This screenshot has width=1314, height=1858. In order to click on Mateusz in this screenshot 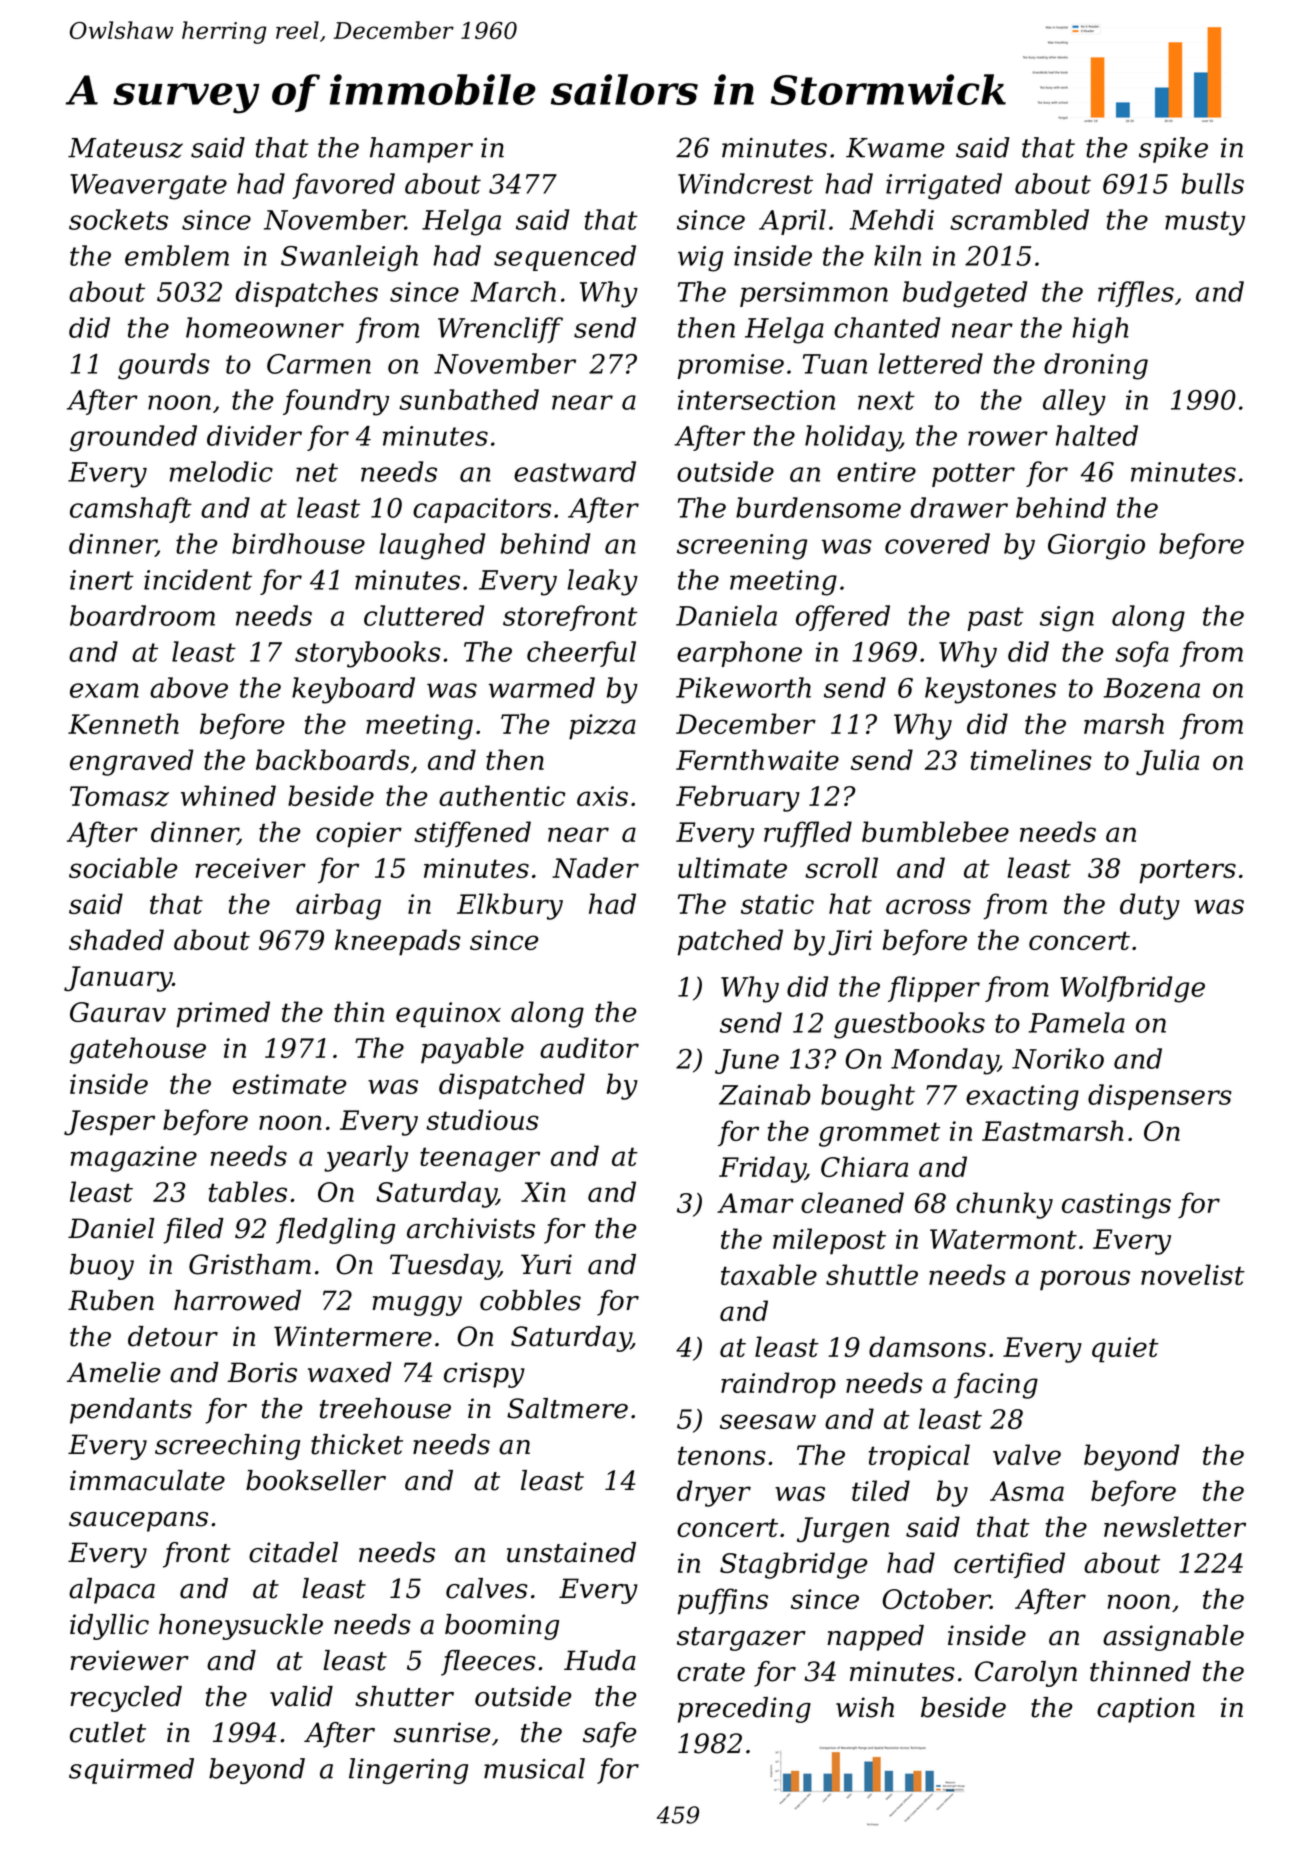, I will do `click(125, 148)`.
